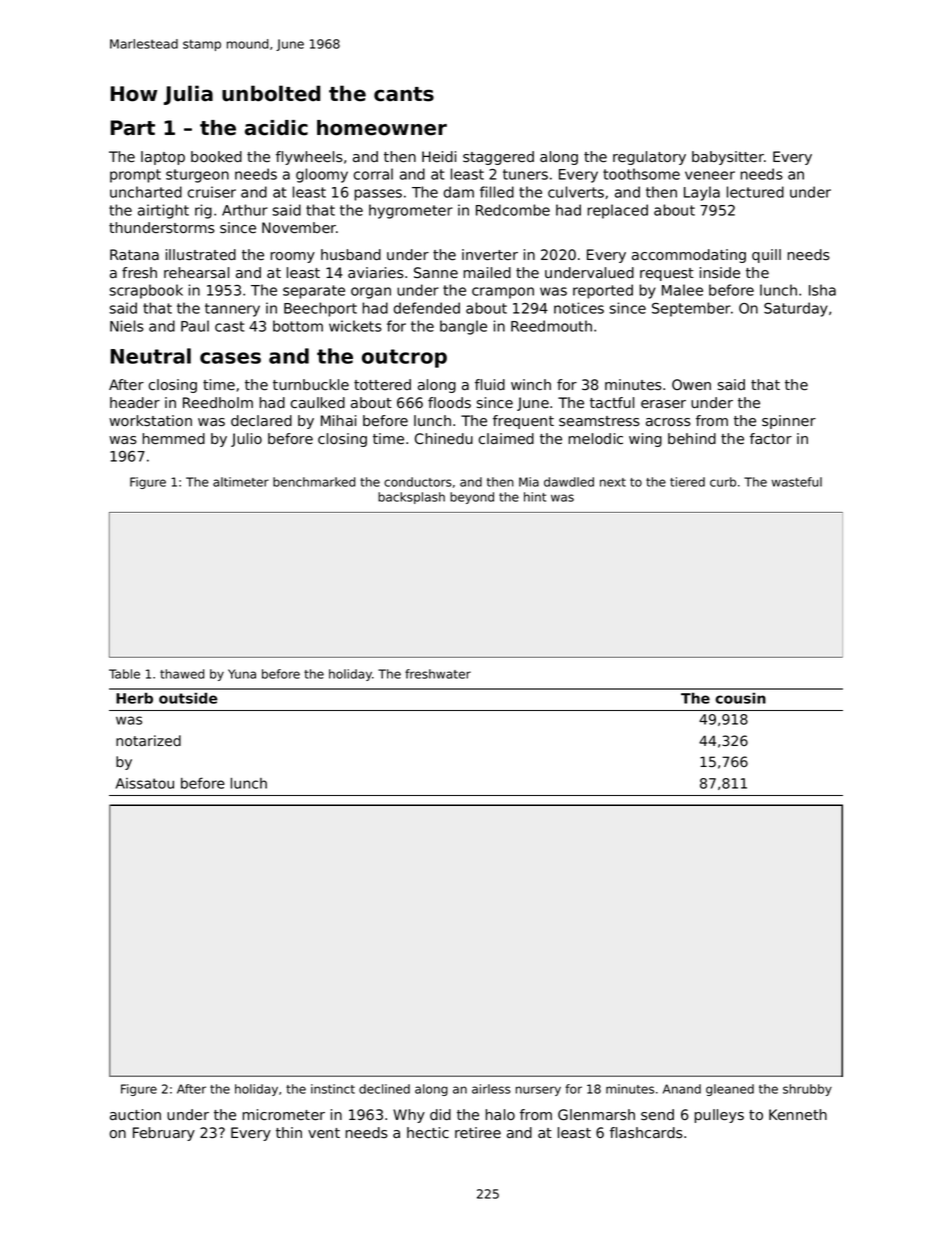 The image size is (952, 1233). I want to click on floods, so click(449, 403).
